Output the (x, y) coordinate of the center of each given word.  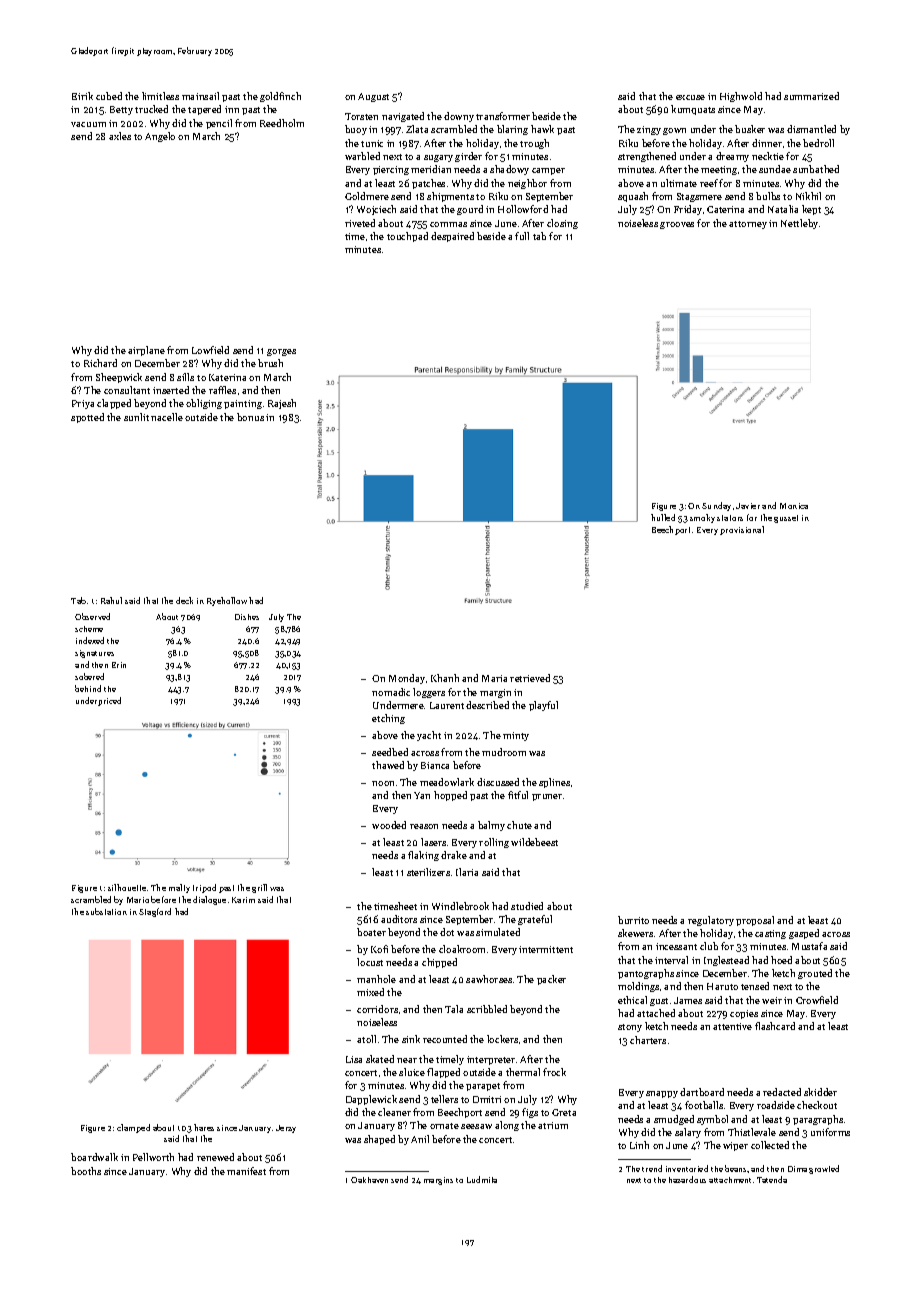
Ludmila (482, 1179)
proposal (755, 921)
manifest (246, 1171)
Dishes (247, 617)
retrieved (530, 678)
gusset (786, 519)
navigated (403, 117)
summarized (811, 96)
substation (106, 911)
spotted (87, 418)
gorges (281, 352)
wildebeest (534, 842)
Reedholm (282, 123)
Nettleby (799, 224)
